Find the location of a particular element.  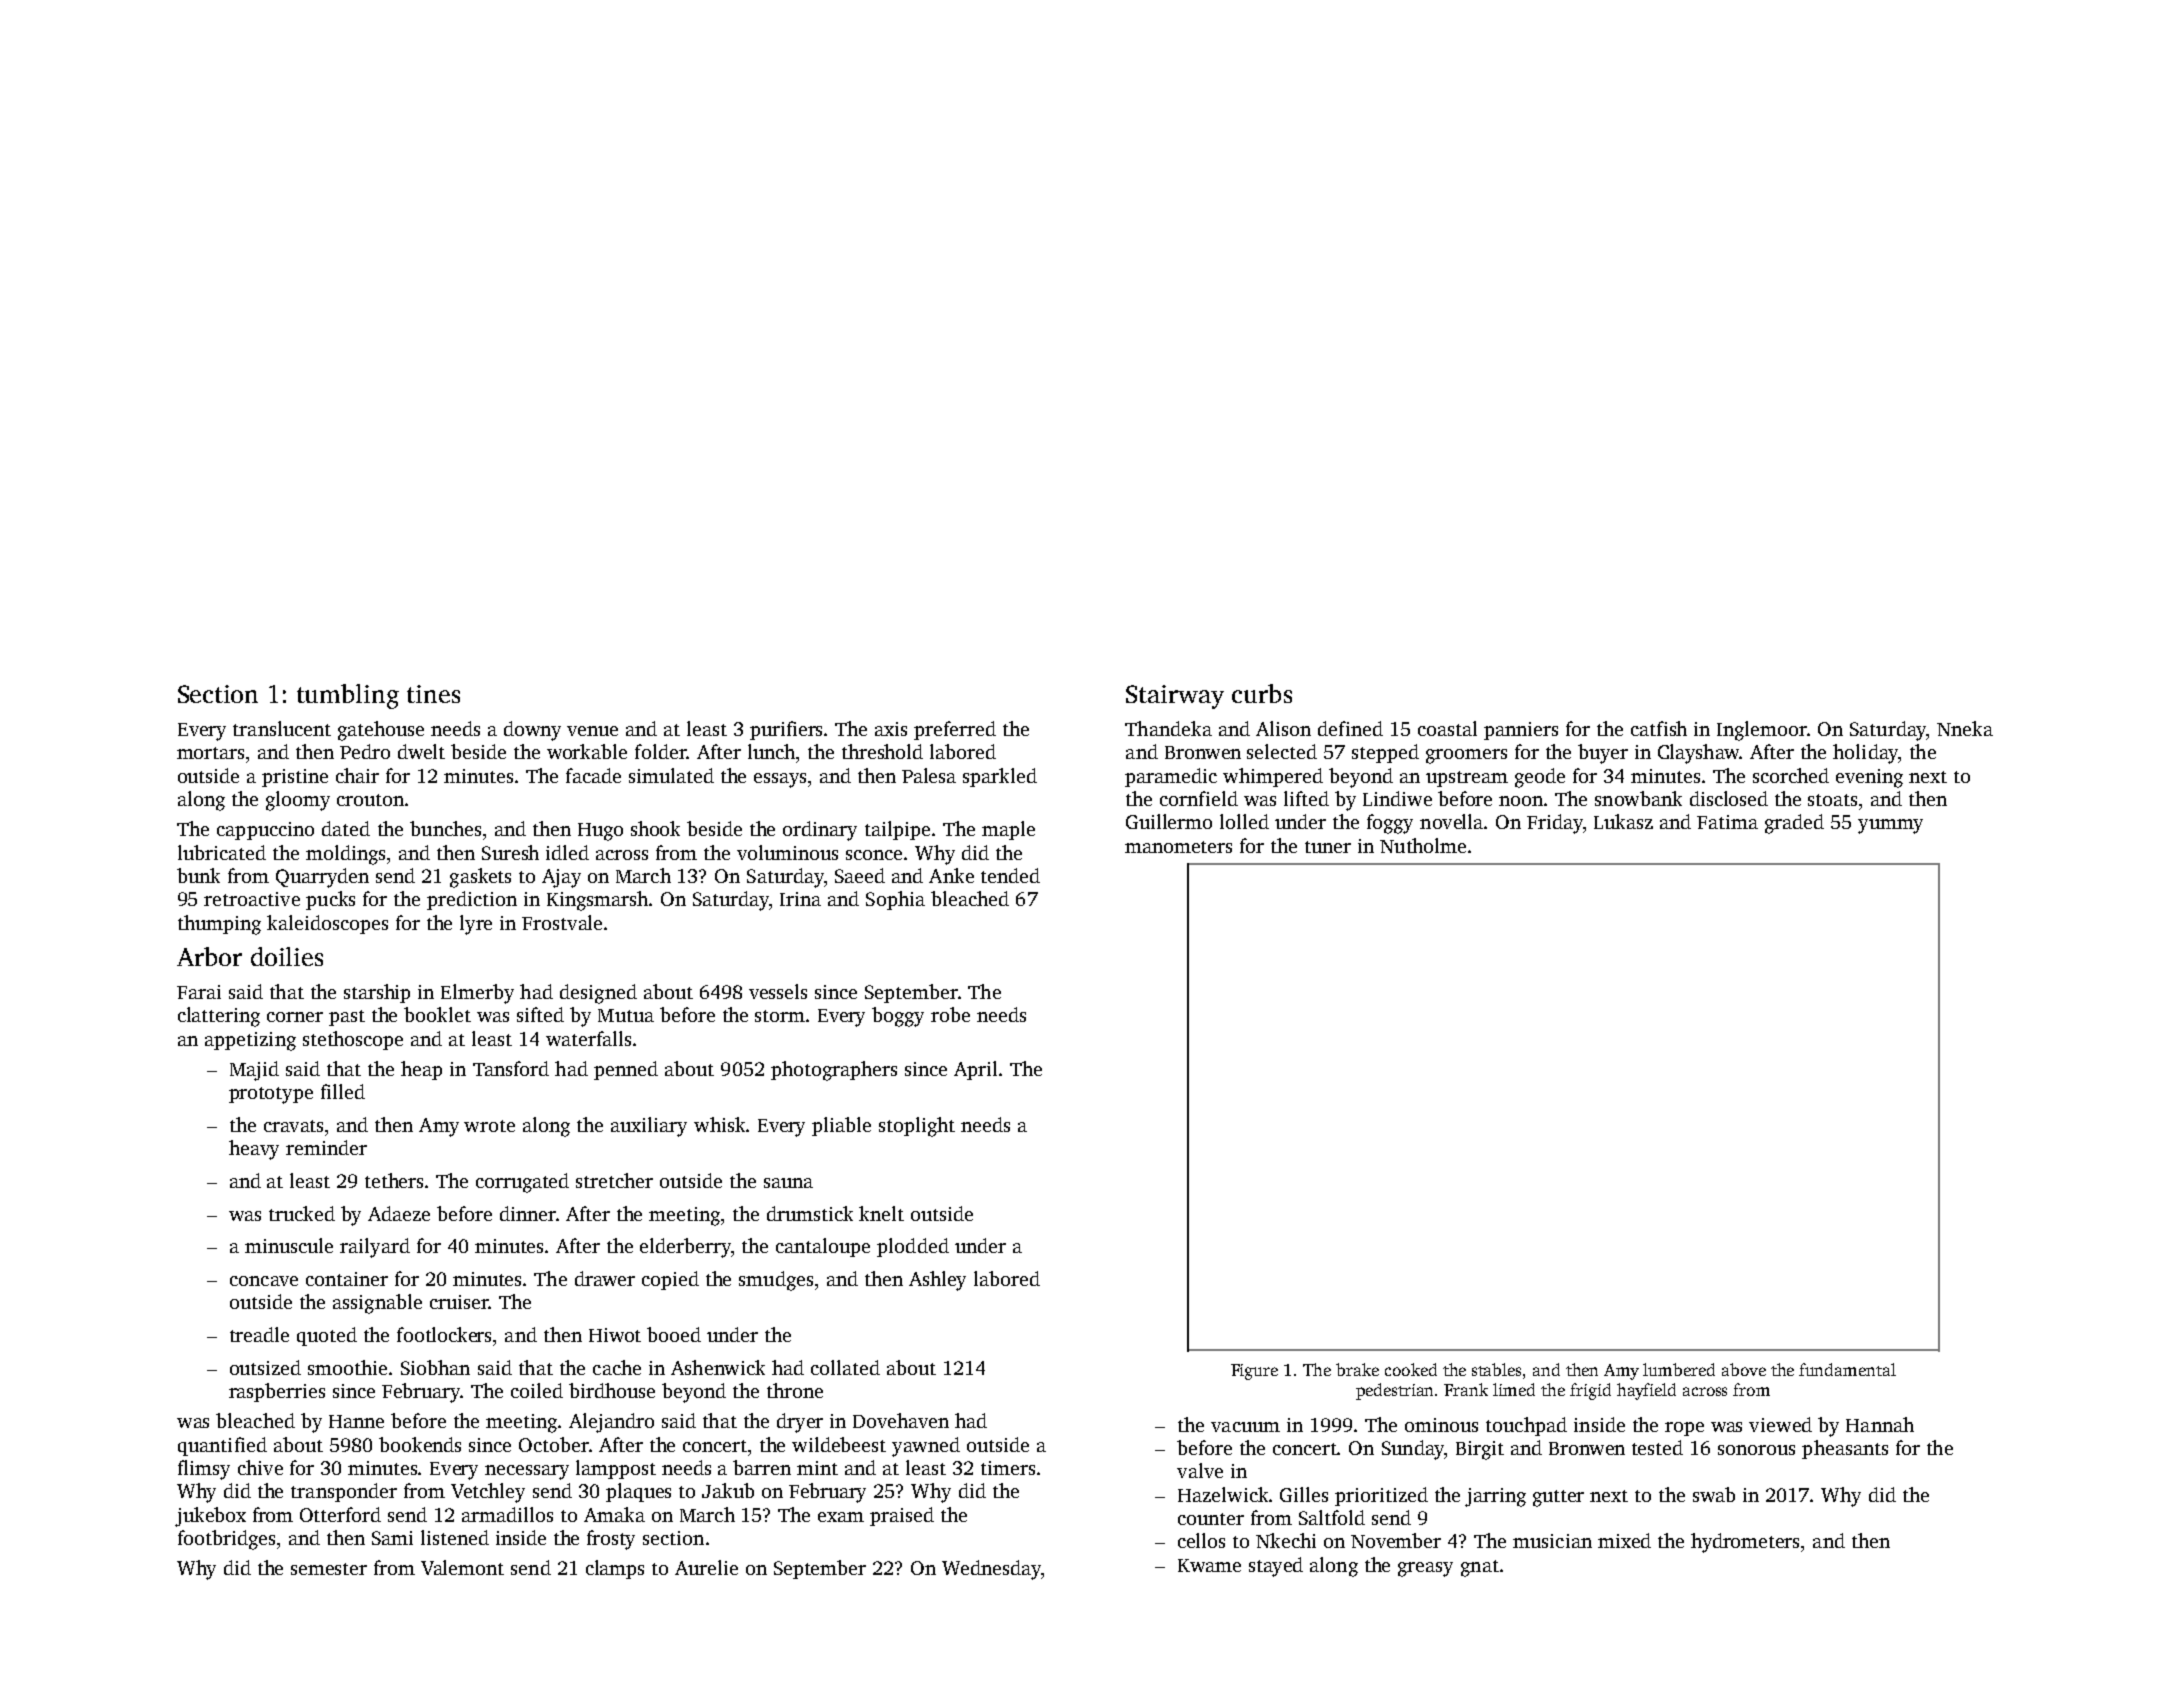

clamps is located at coordinates (615, 1569).
